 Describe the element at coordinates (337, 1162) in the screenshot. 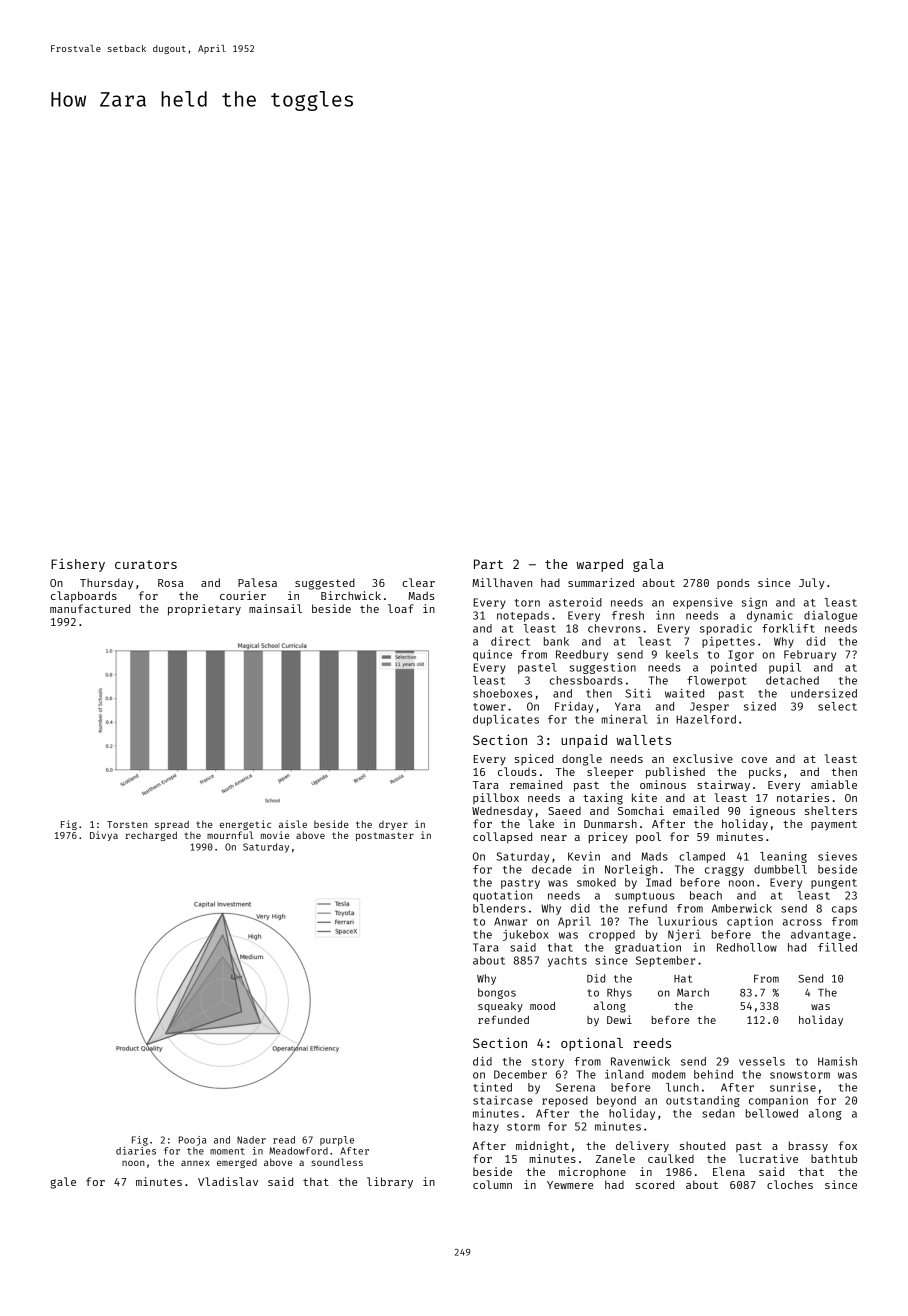

I see `soundless` at that location.
